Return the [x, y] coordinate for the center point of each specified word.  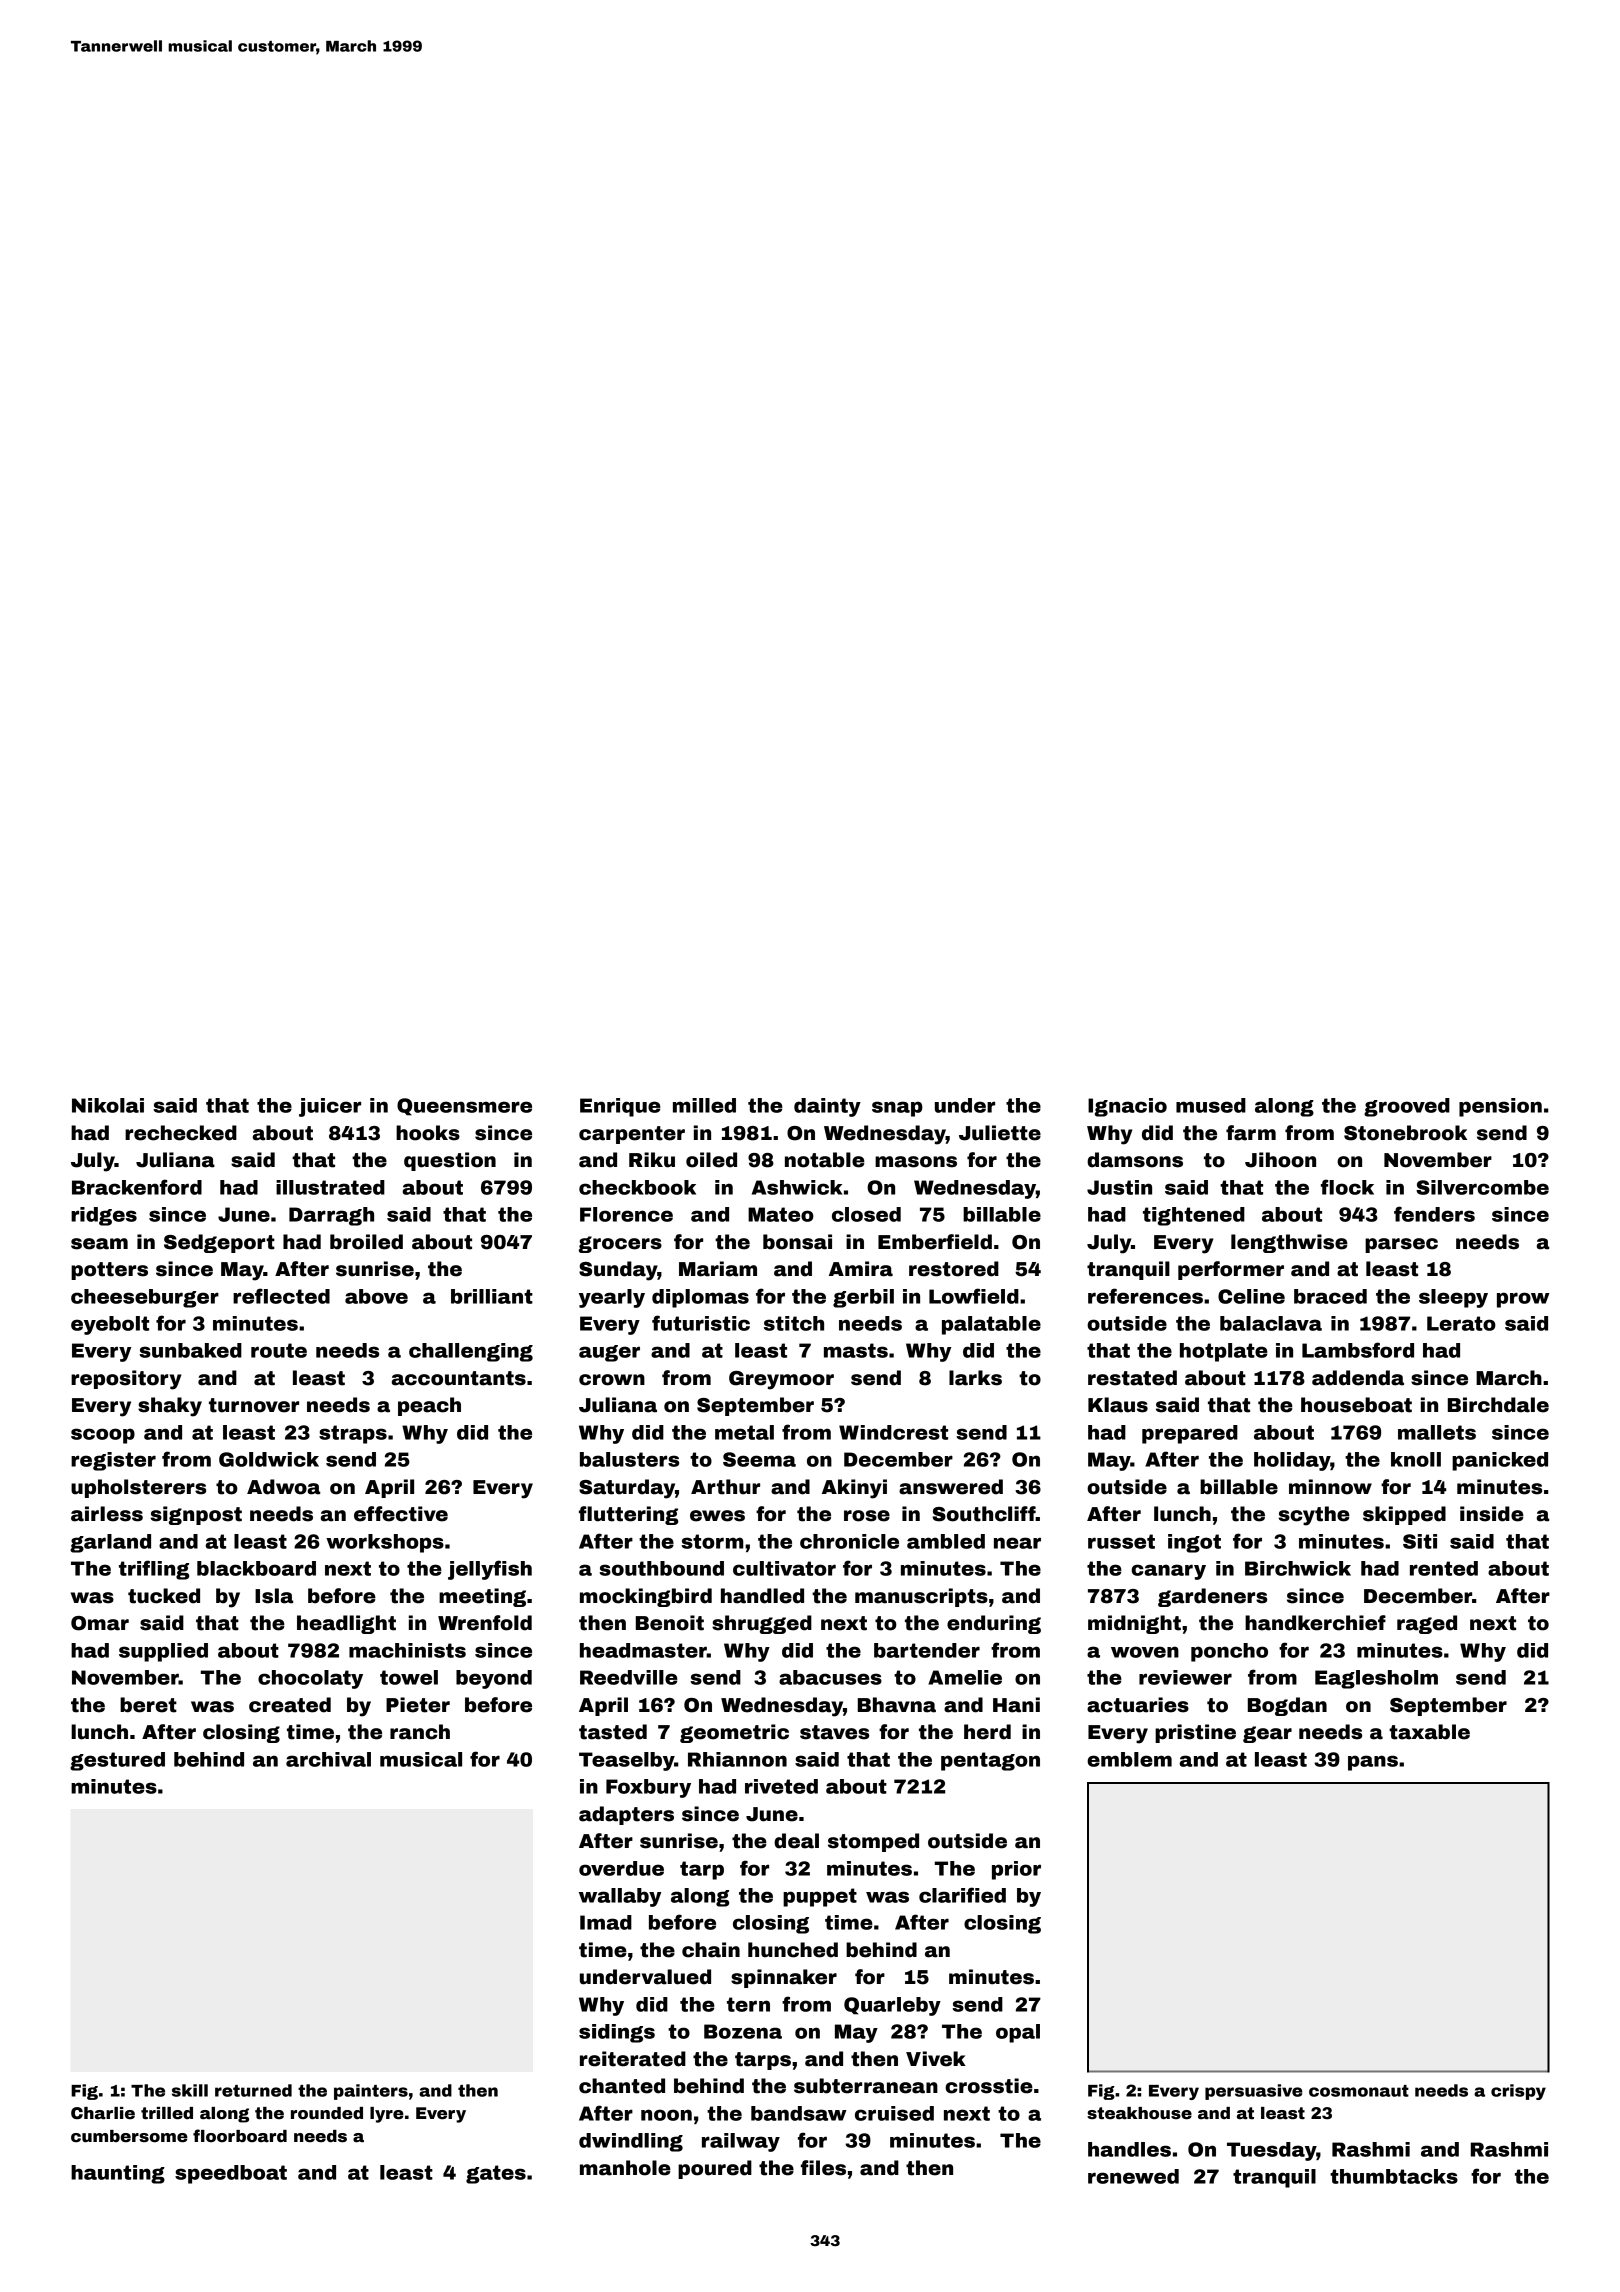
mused [1211, 1105]
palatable [991, 1325]
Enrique [620, 1107]
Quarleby [892, 2006]
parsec [1401, 1245]
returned [253, 2090]
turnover [254, 1405]
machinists [407, 1650]
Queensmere [464, 1107]
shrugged [762, 1624]
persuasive [1254, 2092]
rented [1444, 1568]
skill [190, 2090]
